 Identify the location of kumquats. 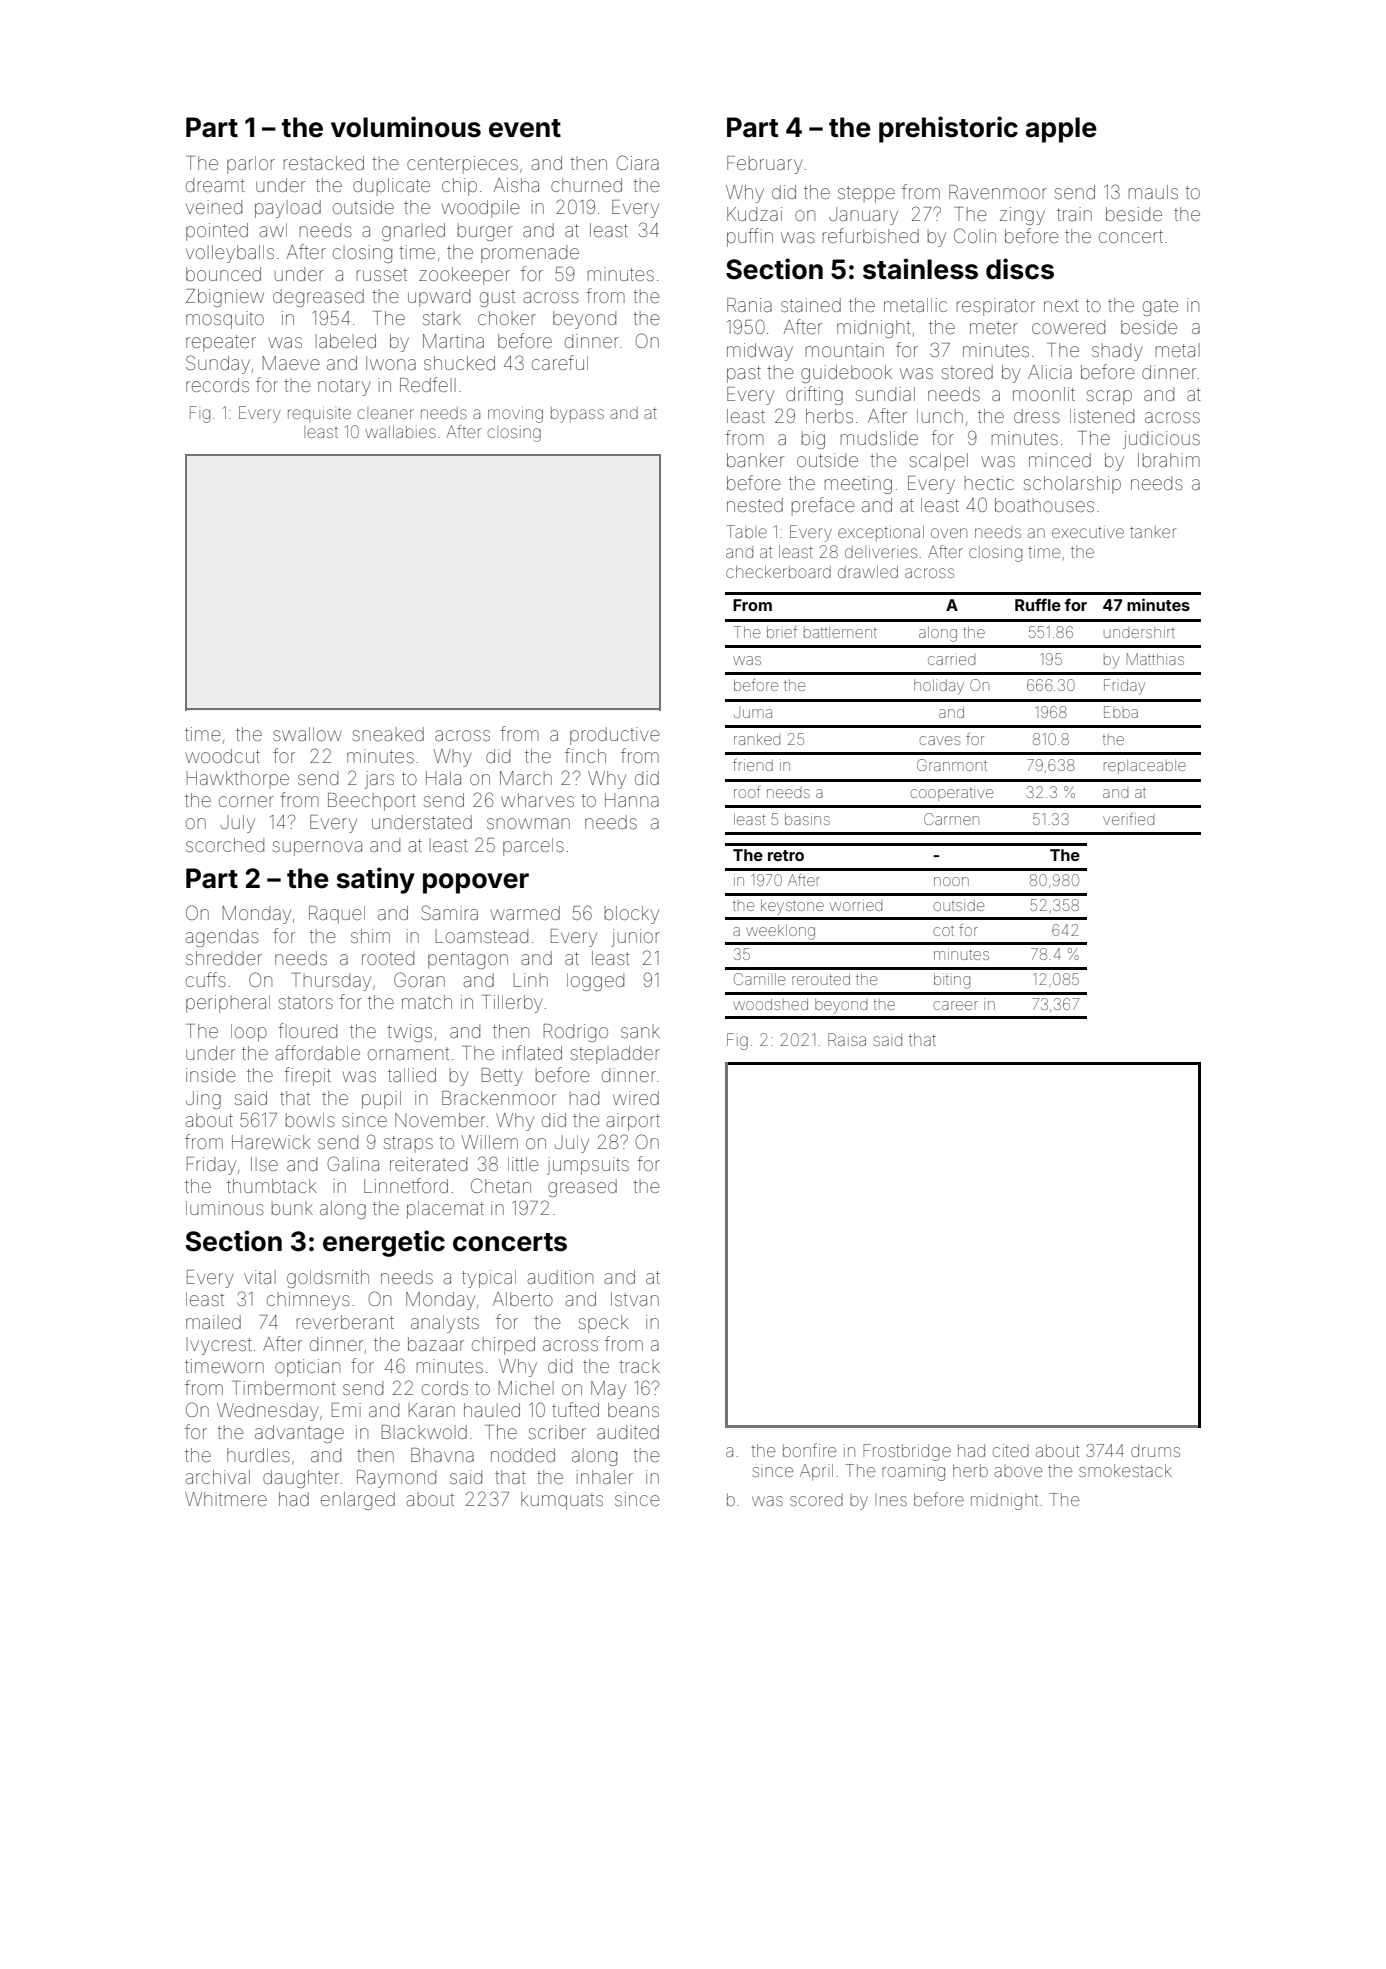
(562, 1501).
